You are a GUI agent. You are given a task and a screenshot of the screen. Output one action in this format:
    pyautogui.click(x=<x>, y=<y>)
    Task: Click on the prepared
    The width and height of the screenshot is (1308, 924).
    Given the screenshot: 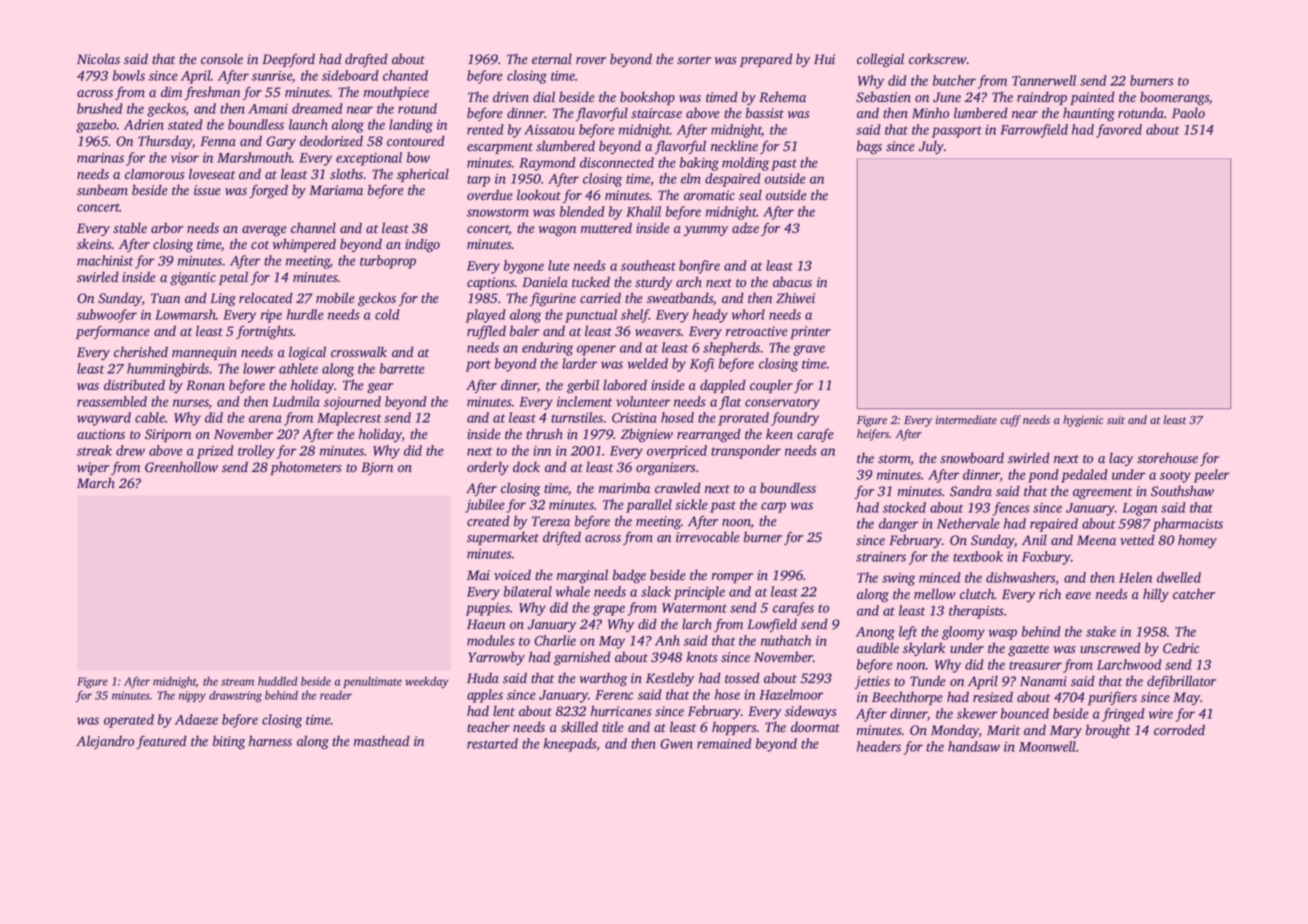 What is the action you would take?
    pyautogui.click(x=766, y=60)
